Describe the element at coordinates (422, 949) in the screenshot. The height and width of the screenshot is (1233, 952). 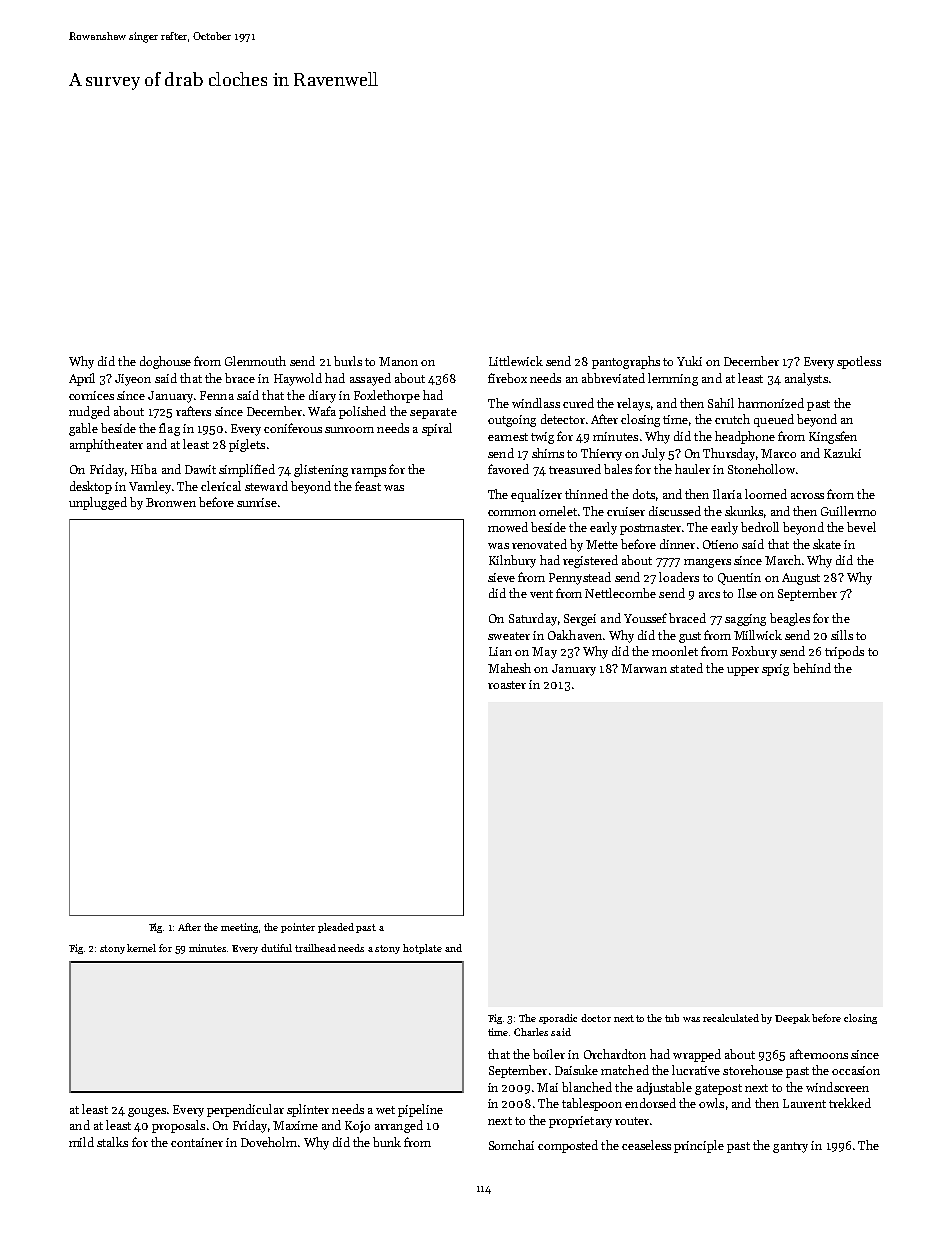
I see `hotplate` at that location.
